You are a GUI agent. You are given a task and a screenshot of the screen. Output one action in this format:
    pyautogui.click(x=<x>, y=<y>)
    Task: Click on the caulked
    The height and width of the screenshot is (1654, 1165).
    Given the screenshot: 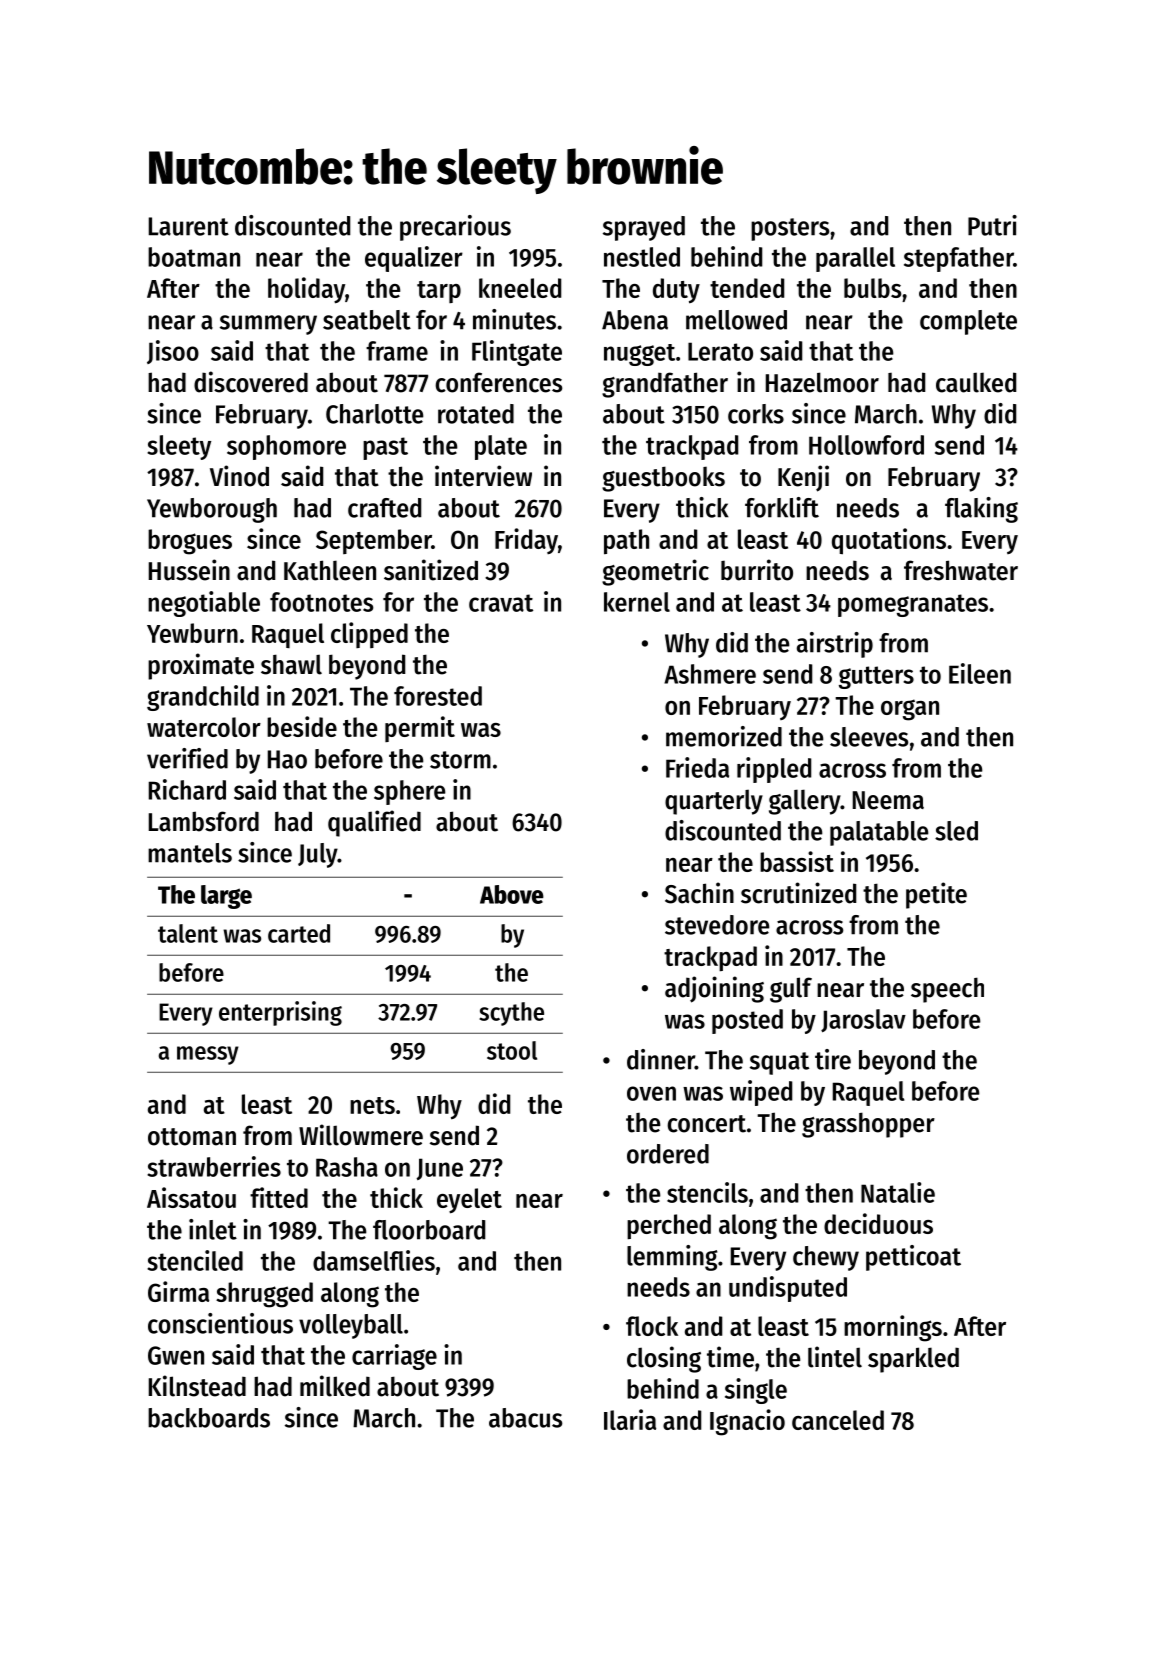 What is the action you would take?
    pyautogui.click(x=976, y=382)
